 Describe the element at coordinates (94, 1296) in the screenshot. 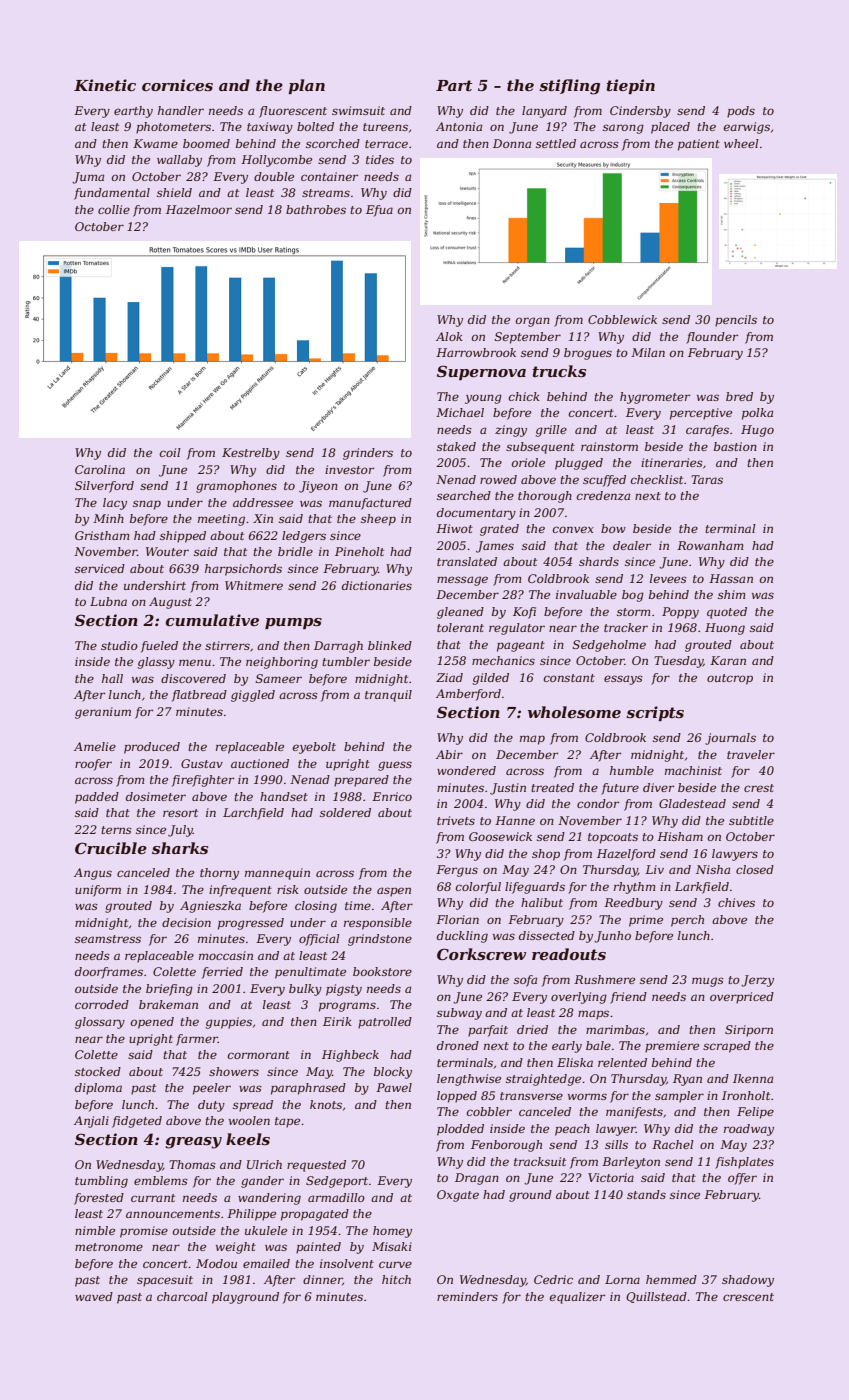

I see `waved` at that location.
